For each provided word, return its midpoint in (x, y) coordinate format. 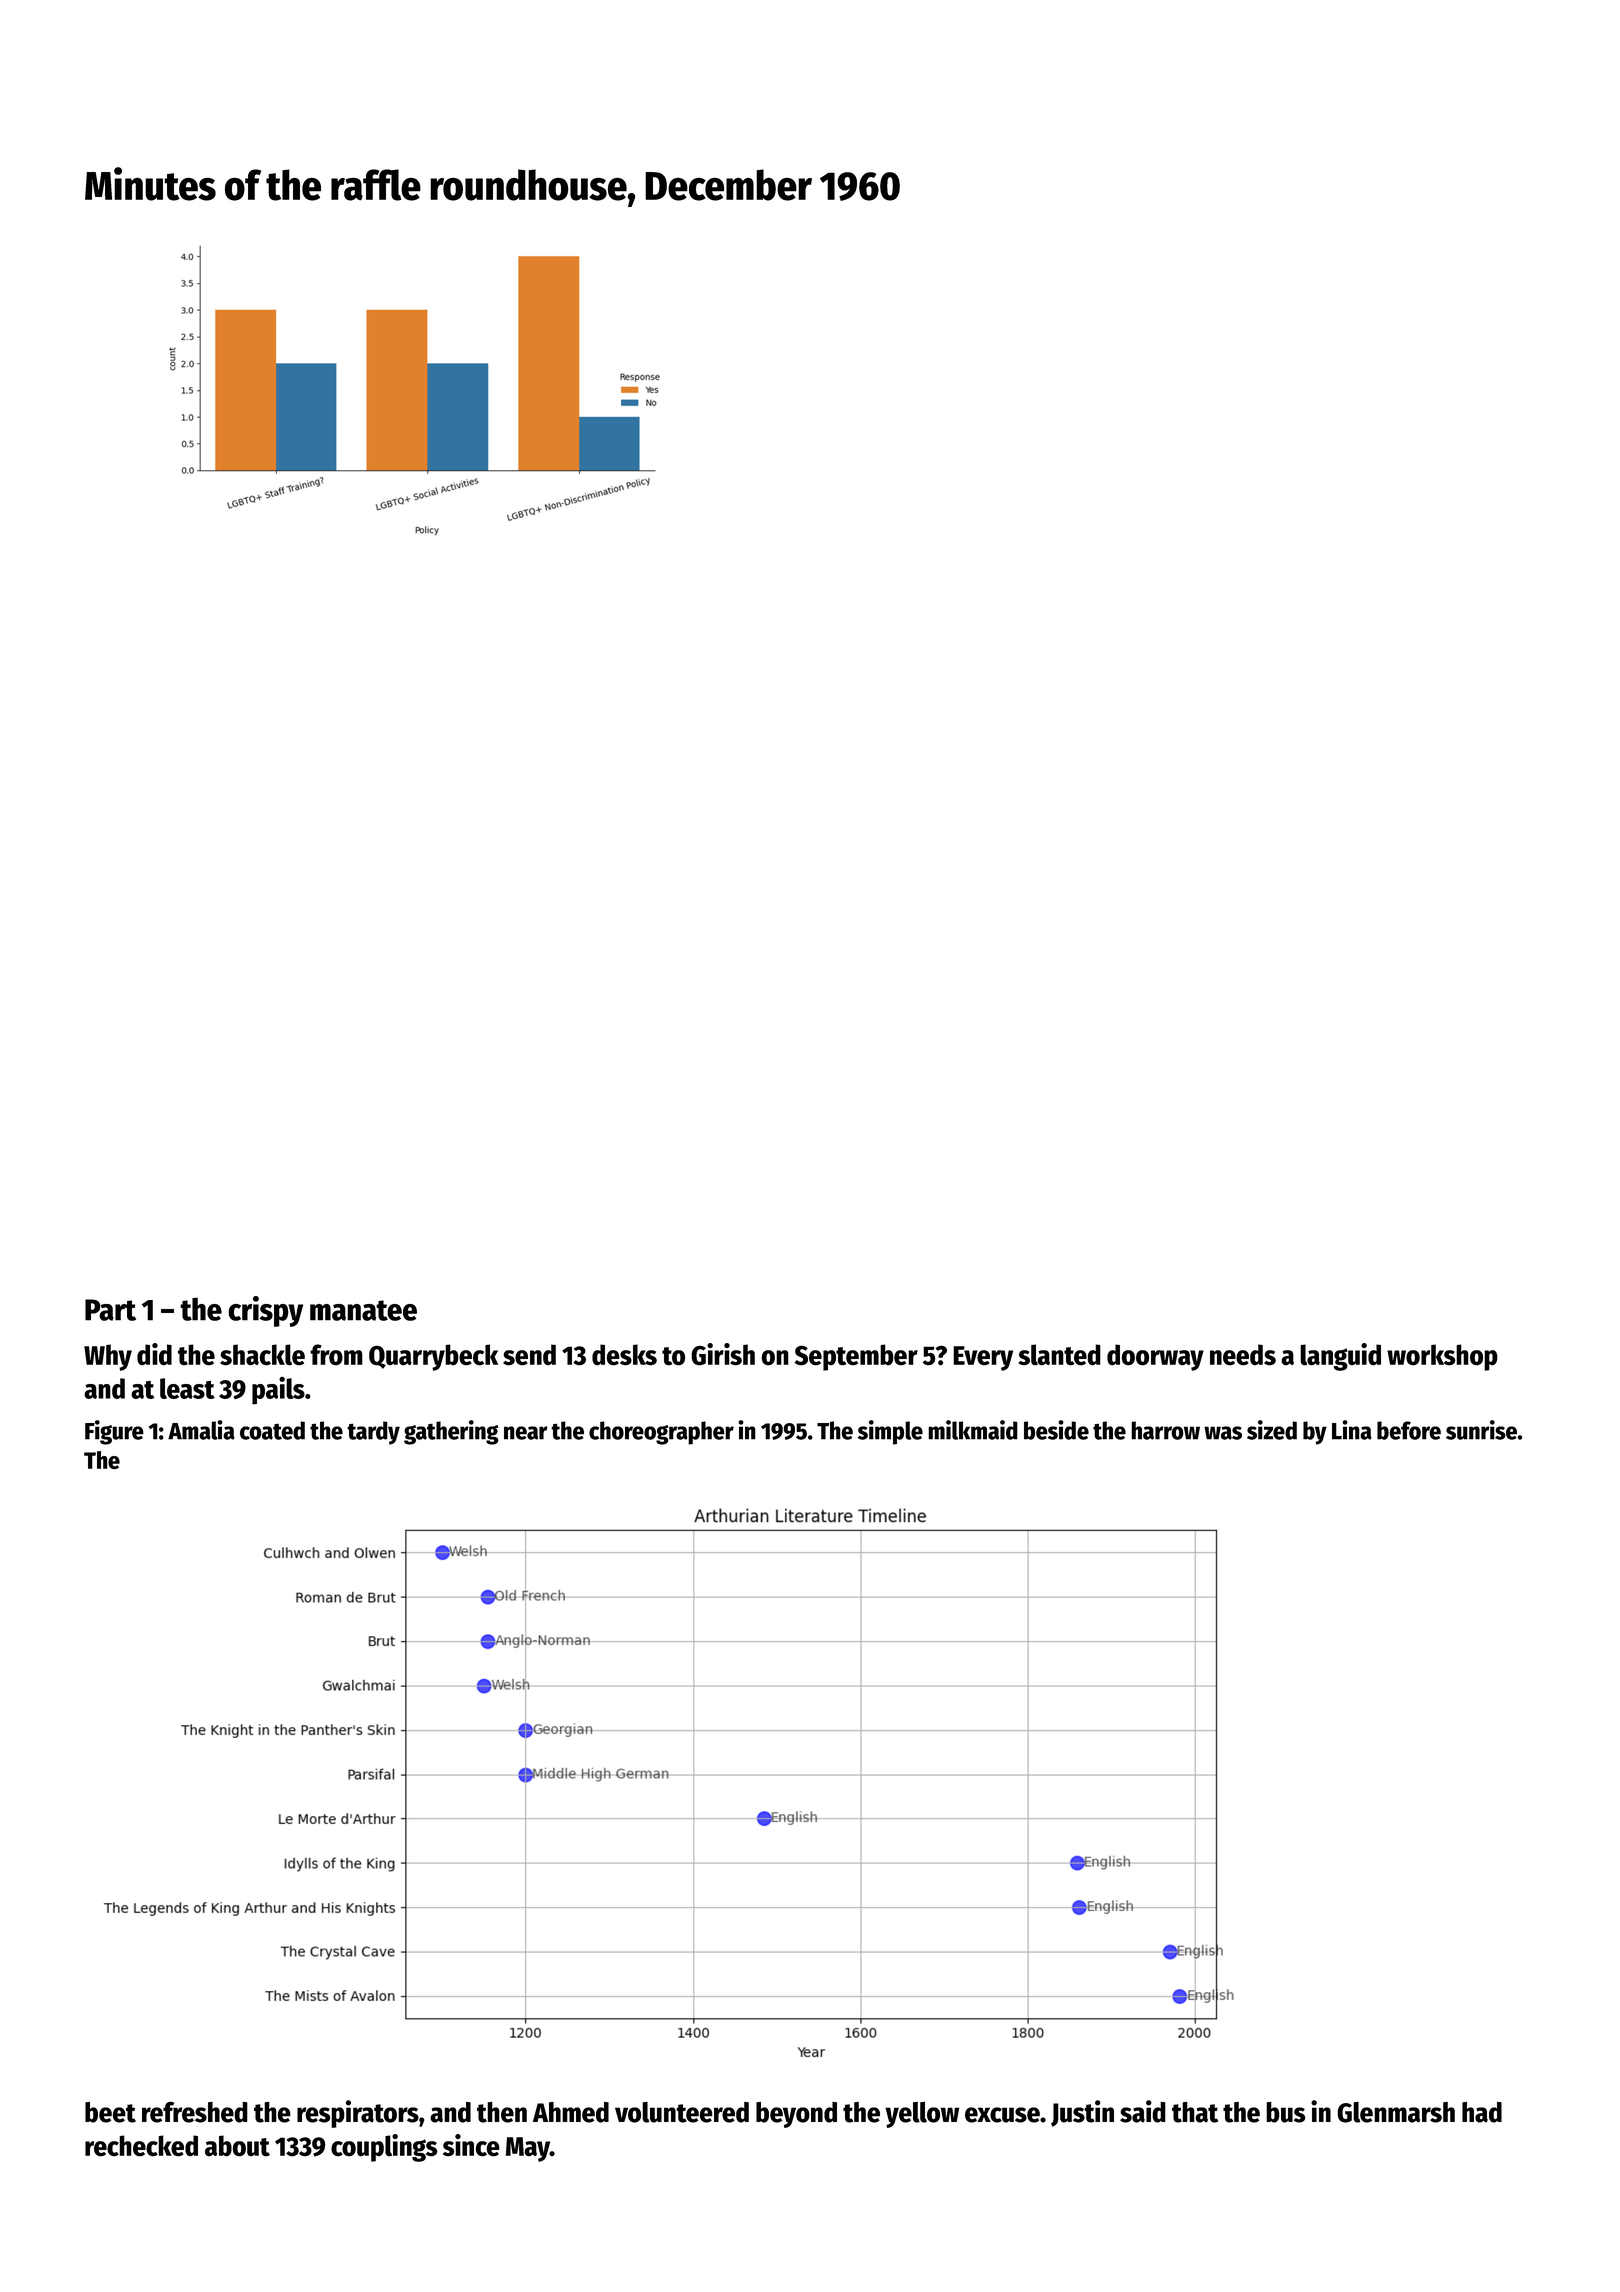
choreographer (661, 1433)
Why (108, 1357)
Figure (114, 1432)
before (1409, 1430)
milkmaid (973, 1430)
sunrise (1481, 1430)
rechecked (141, 2146)
